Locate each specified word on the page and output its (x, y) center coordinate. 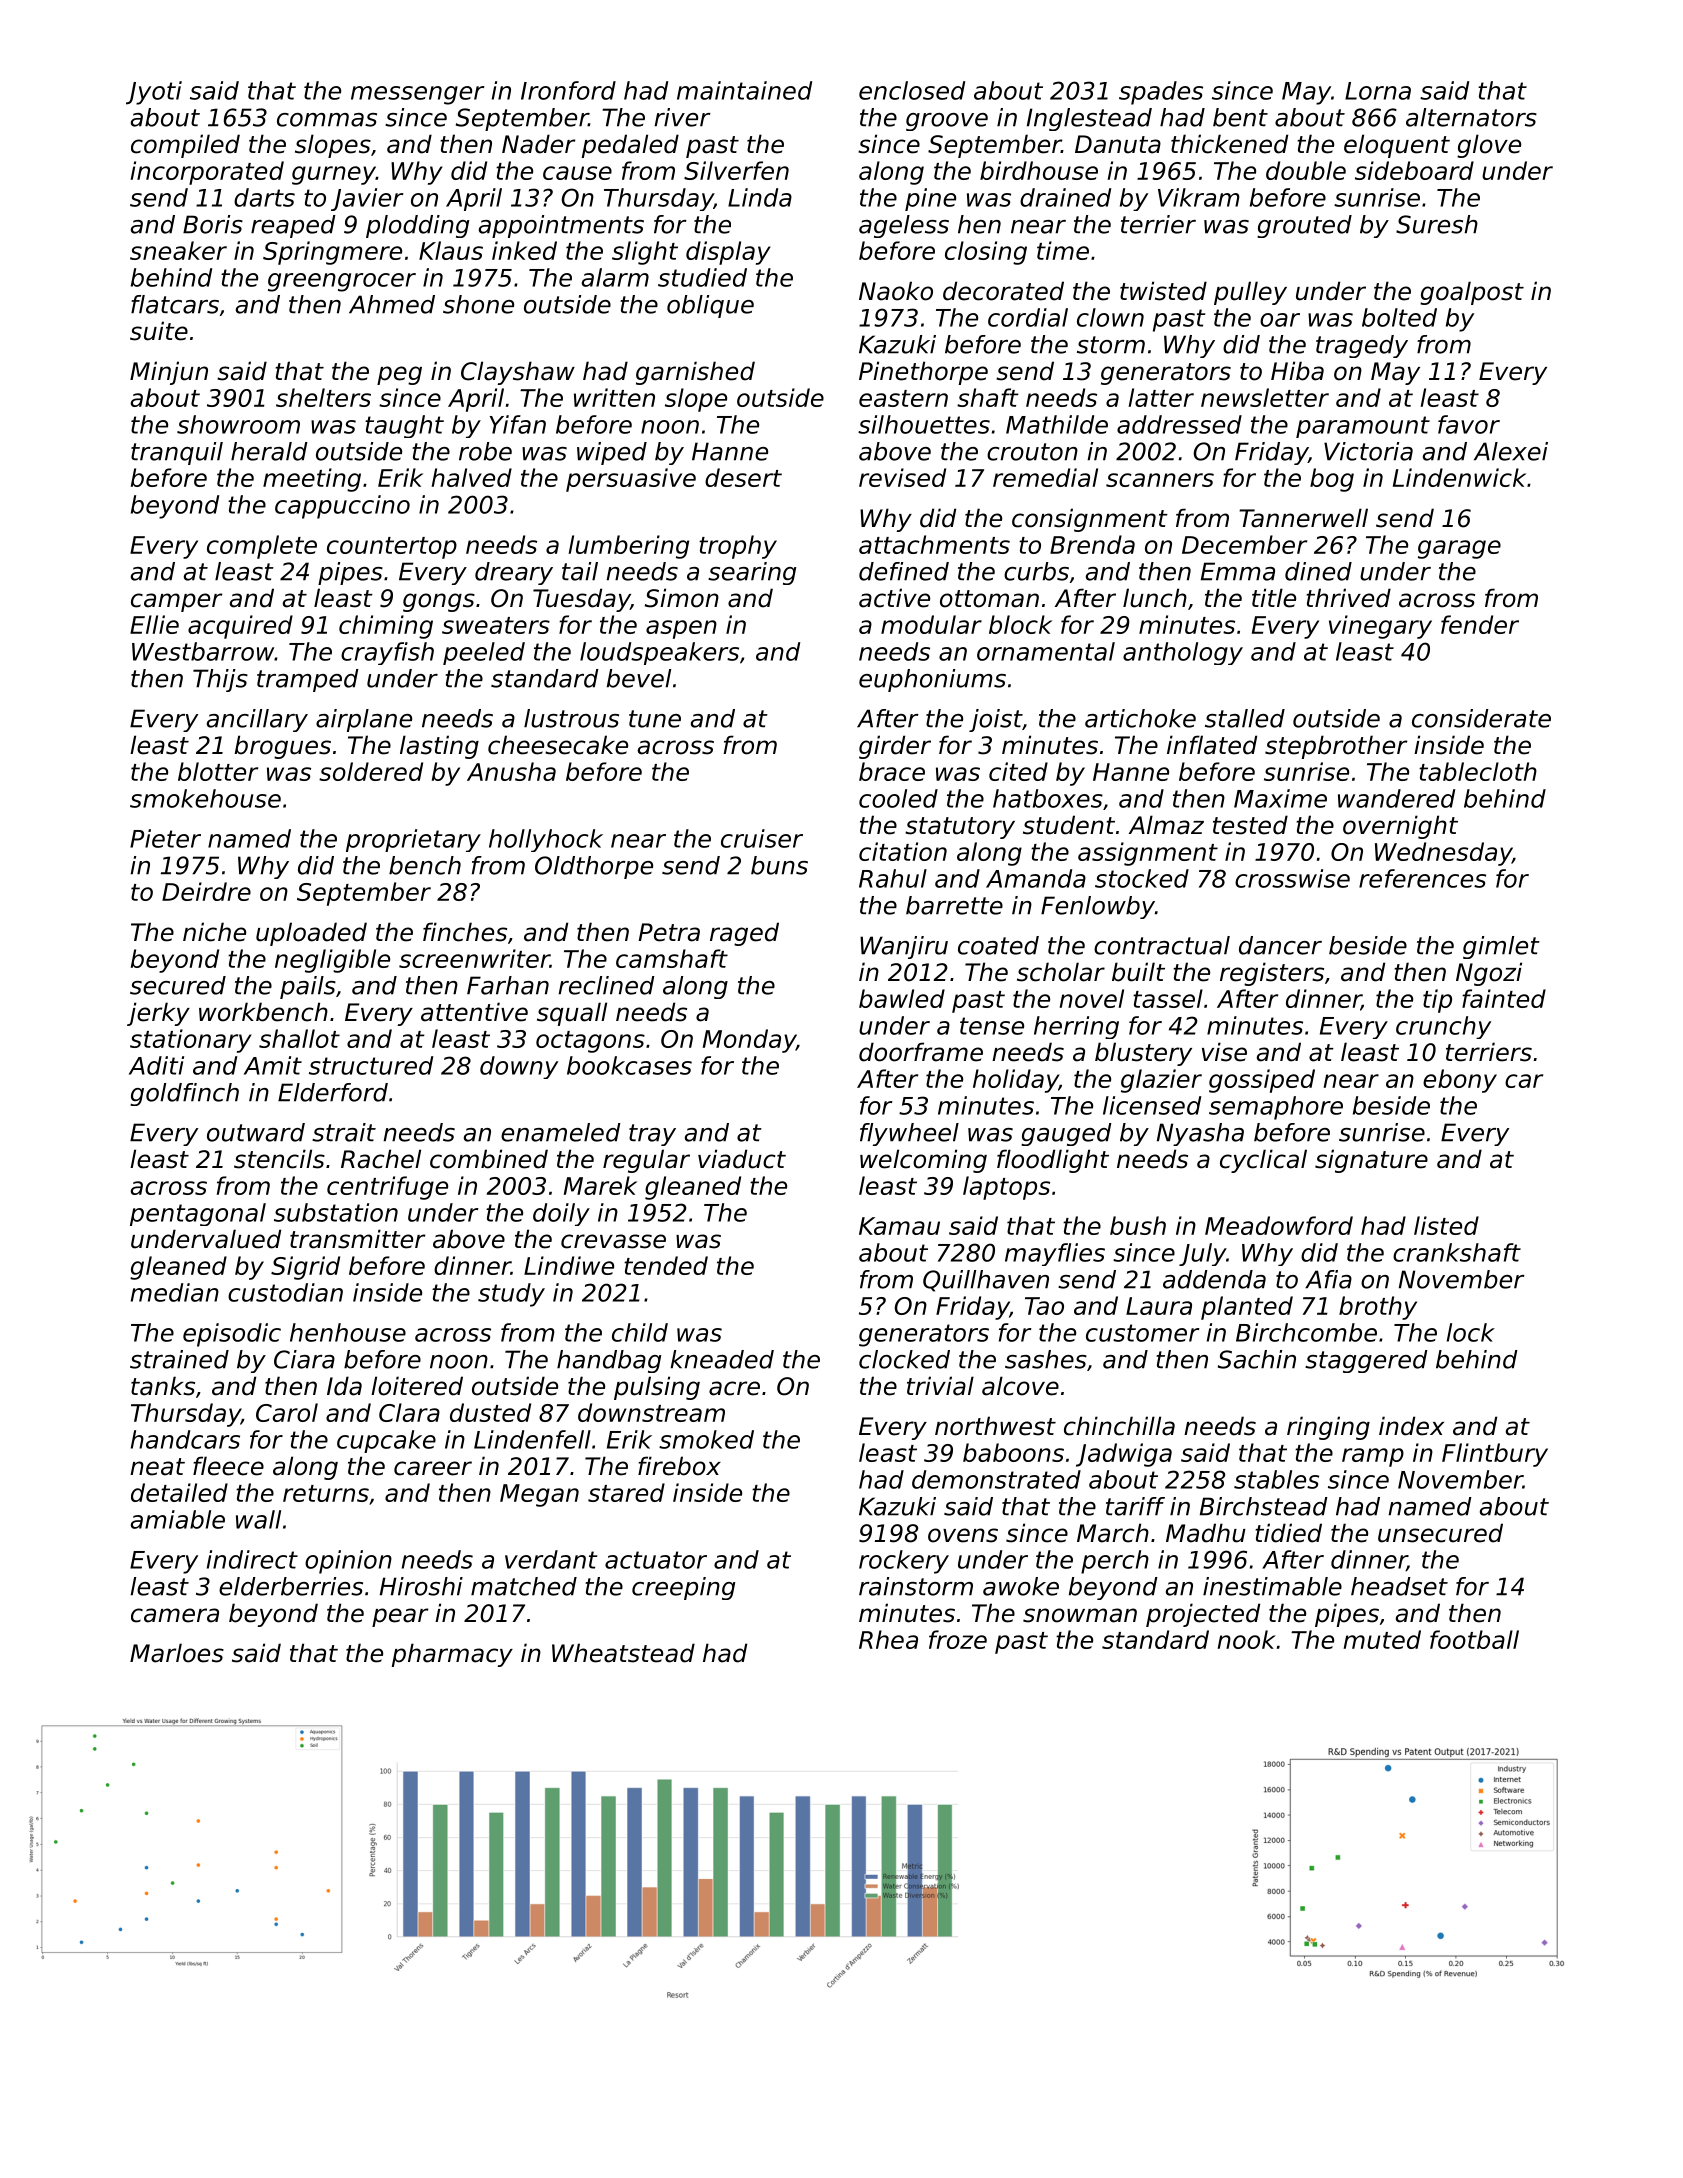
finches (465, 932)
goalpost (1472, 293)
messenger (418, 95)
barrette (954, 905)
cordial (1028, 317)
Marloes (177, 1653)
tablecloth (1478, 771)
